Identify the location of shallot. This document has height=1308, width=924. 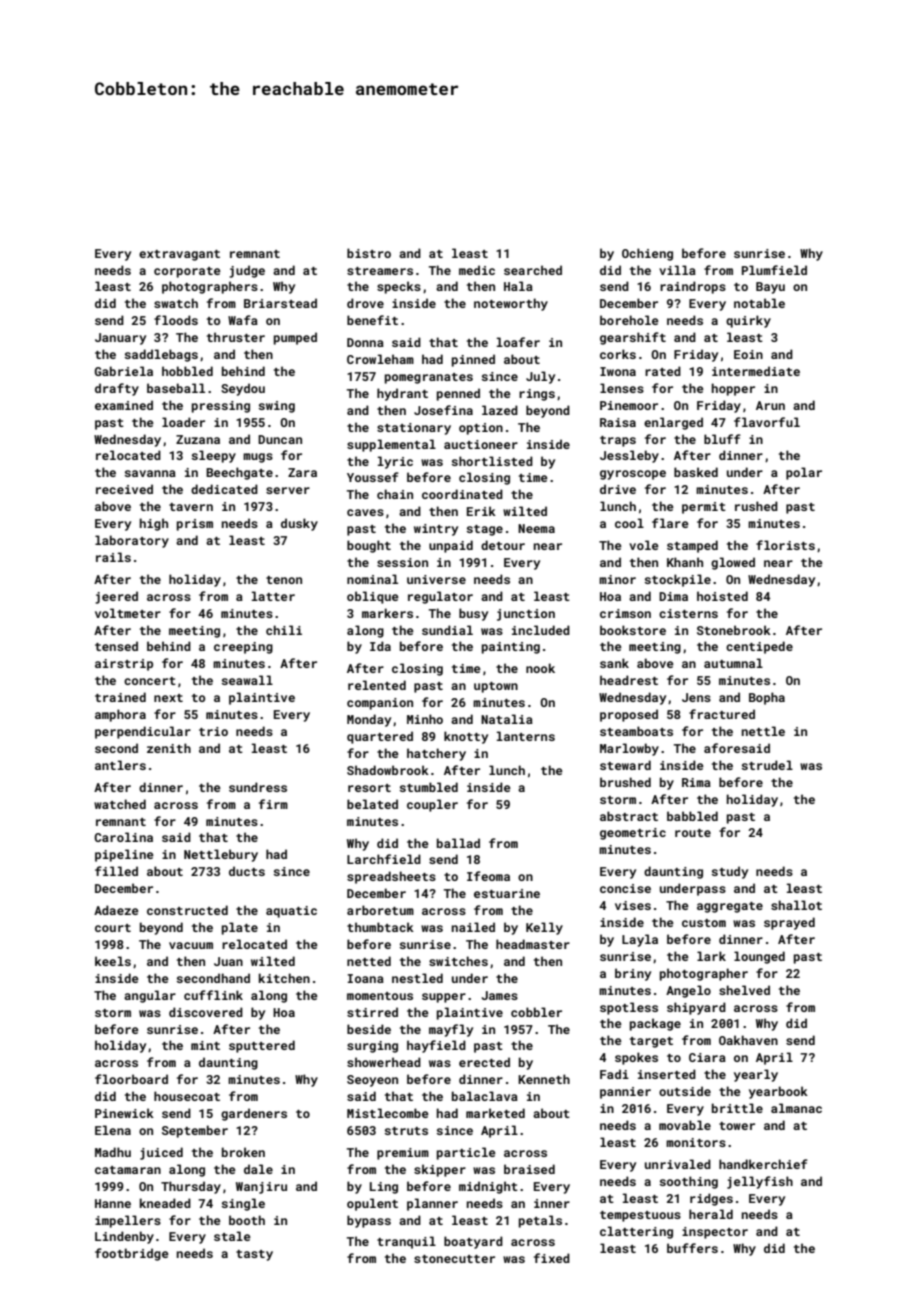
(796, 905).
